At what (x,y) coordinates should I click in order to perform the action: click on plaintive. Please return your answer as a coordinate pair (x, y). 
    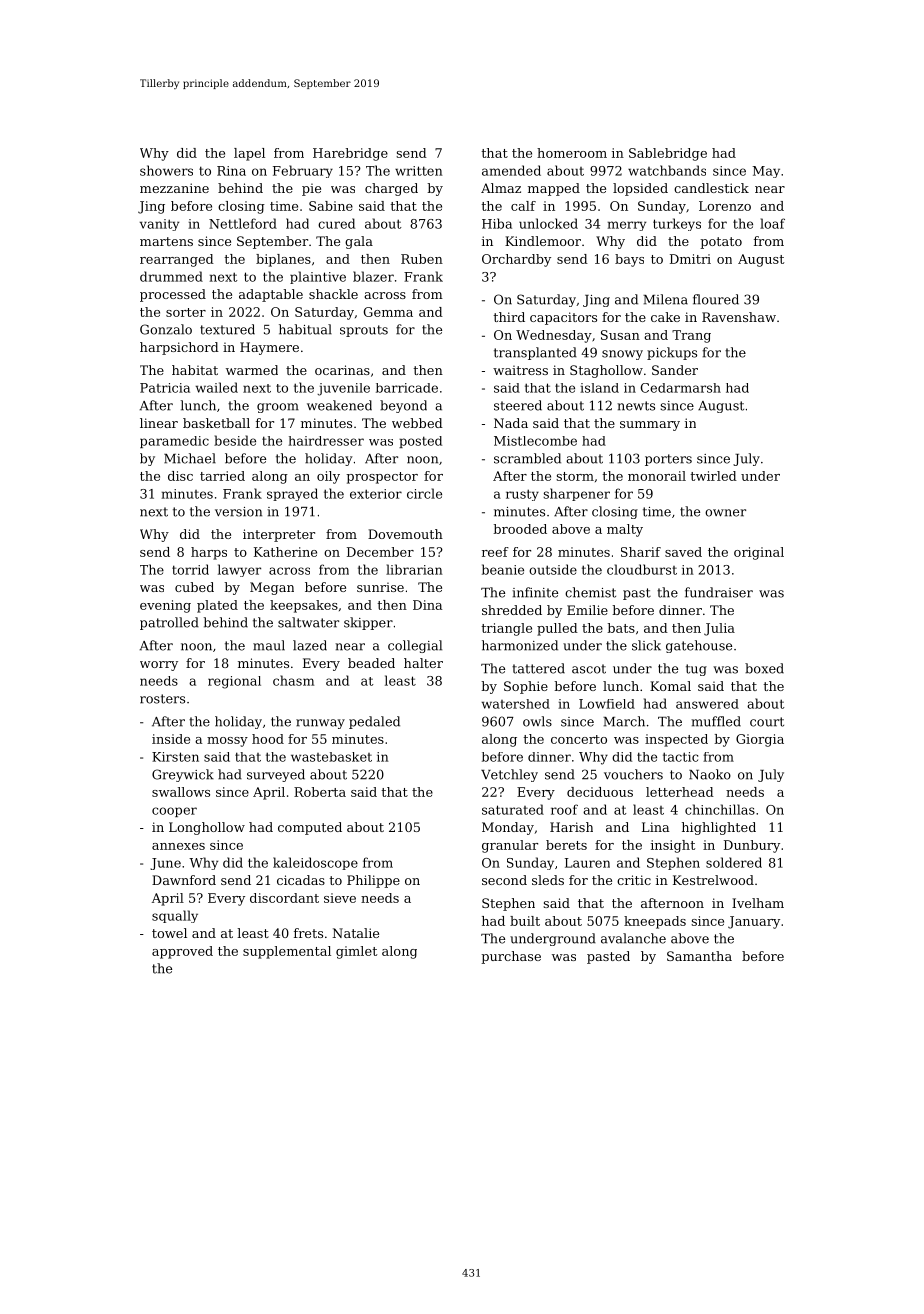
    Looking at the image, I should click on (318, 277).
